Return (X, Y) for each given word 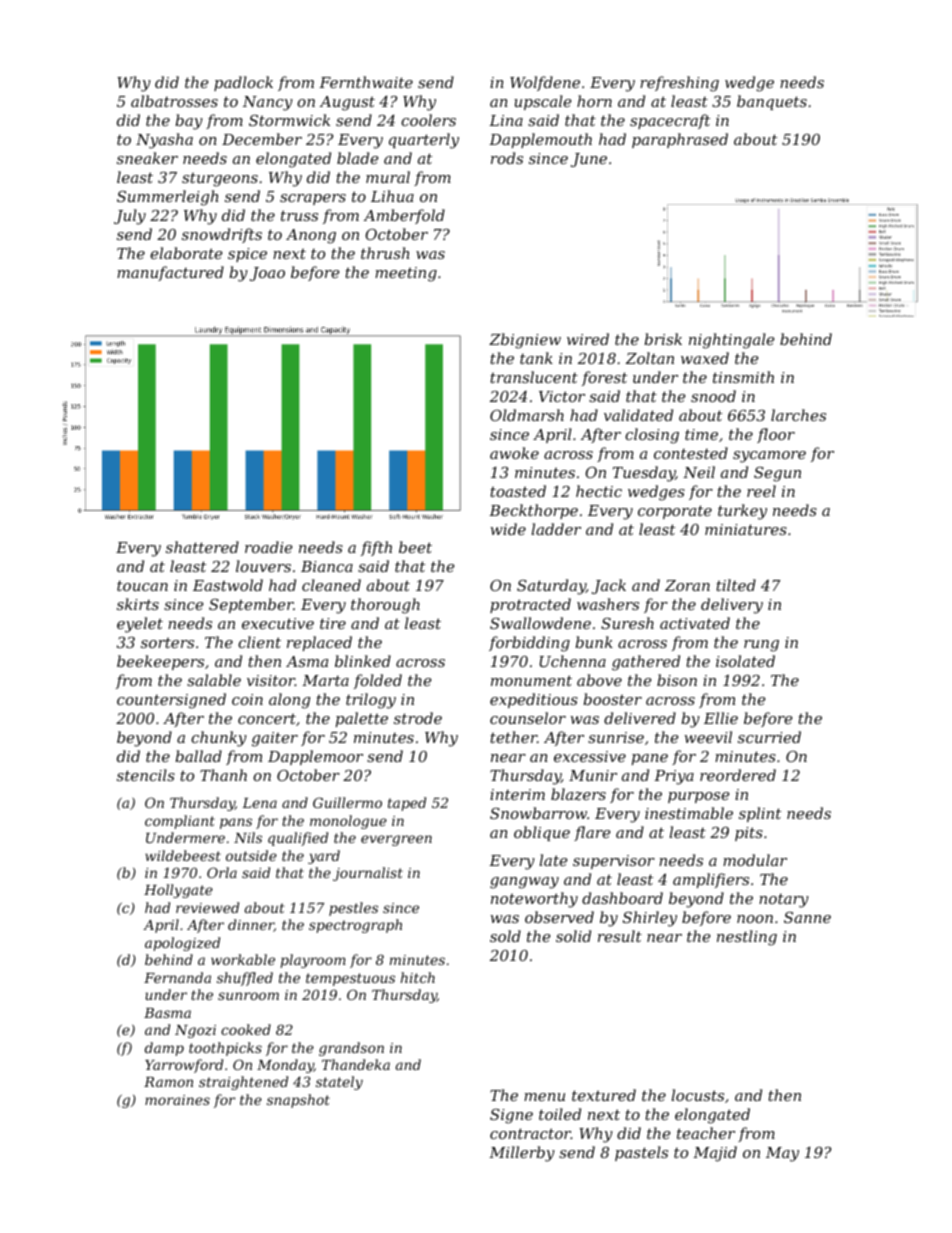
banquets (772, 102)
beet (415, 547)
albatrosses (174, 101)
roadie (268, 547)
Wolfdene (545, 83)
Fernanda (177, 977)
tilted (736, 585)
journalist (368, 874)
